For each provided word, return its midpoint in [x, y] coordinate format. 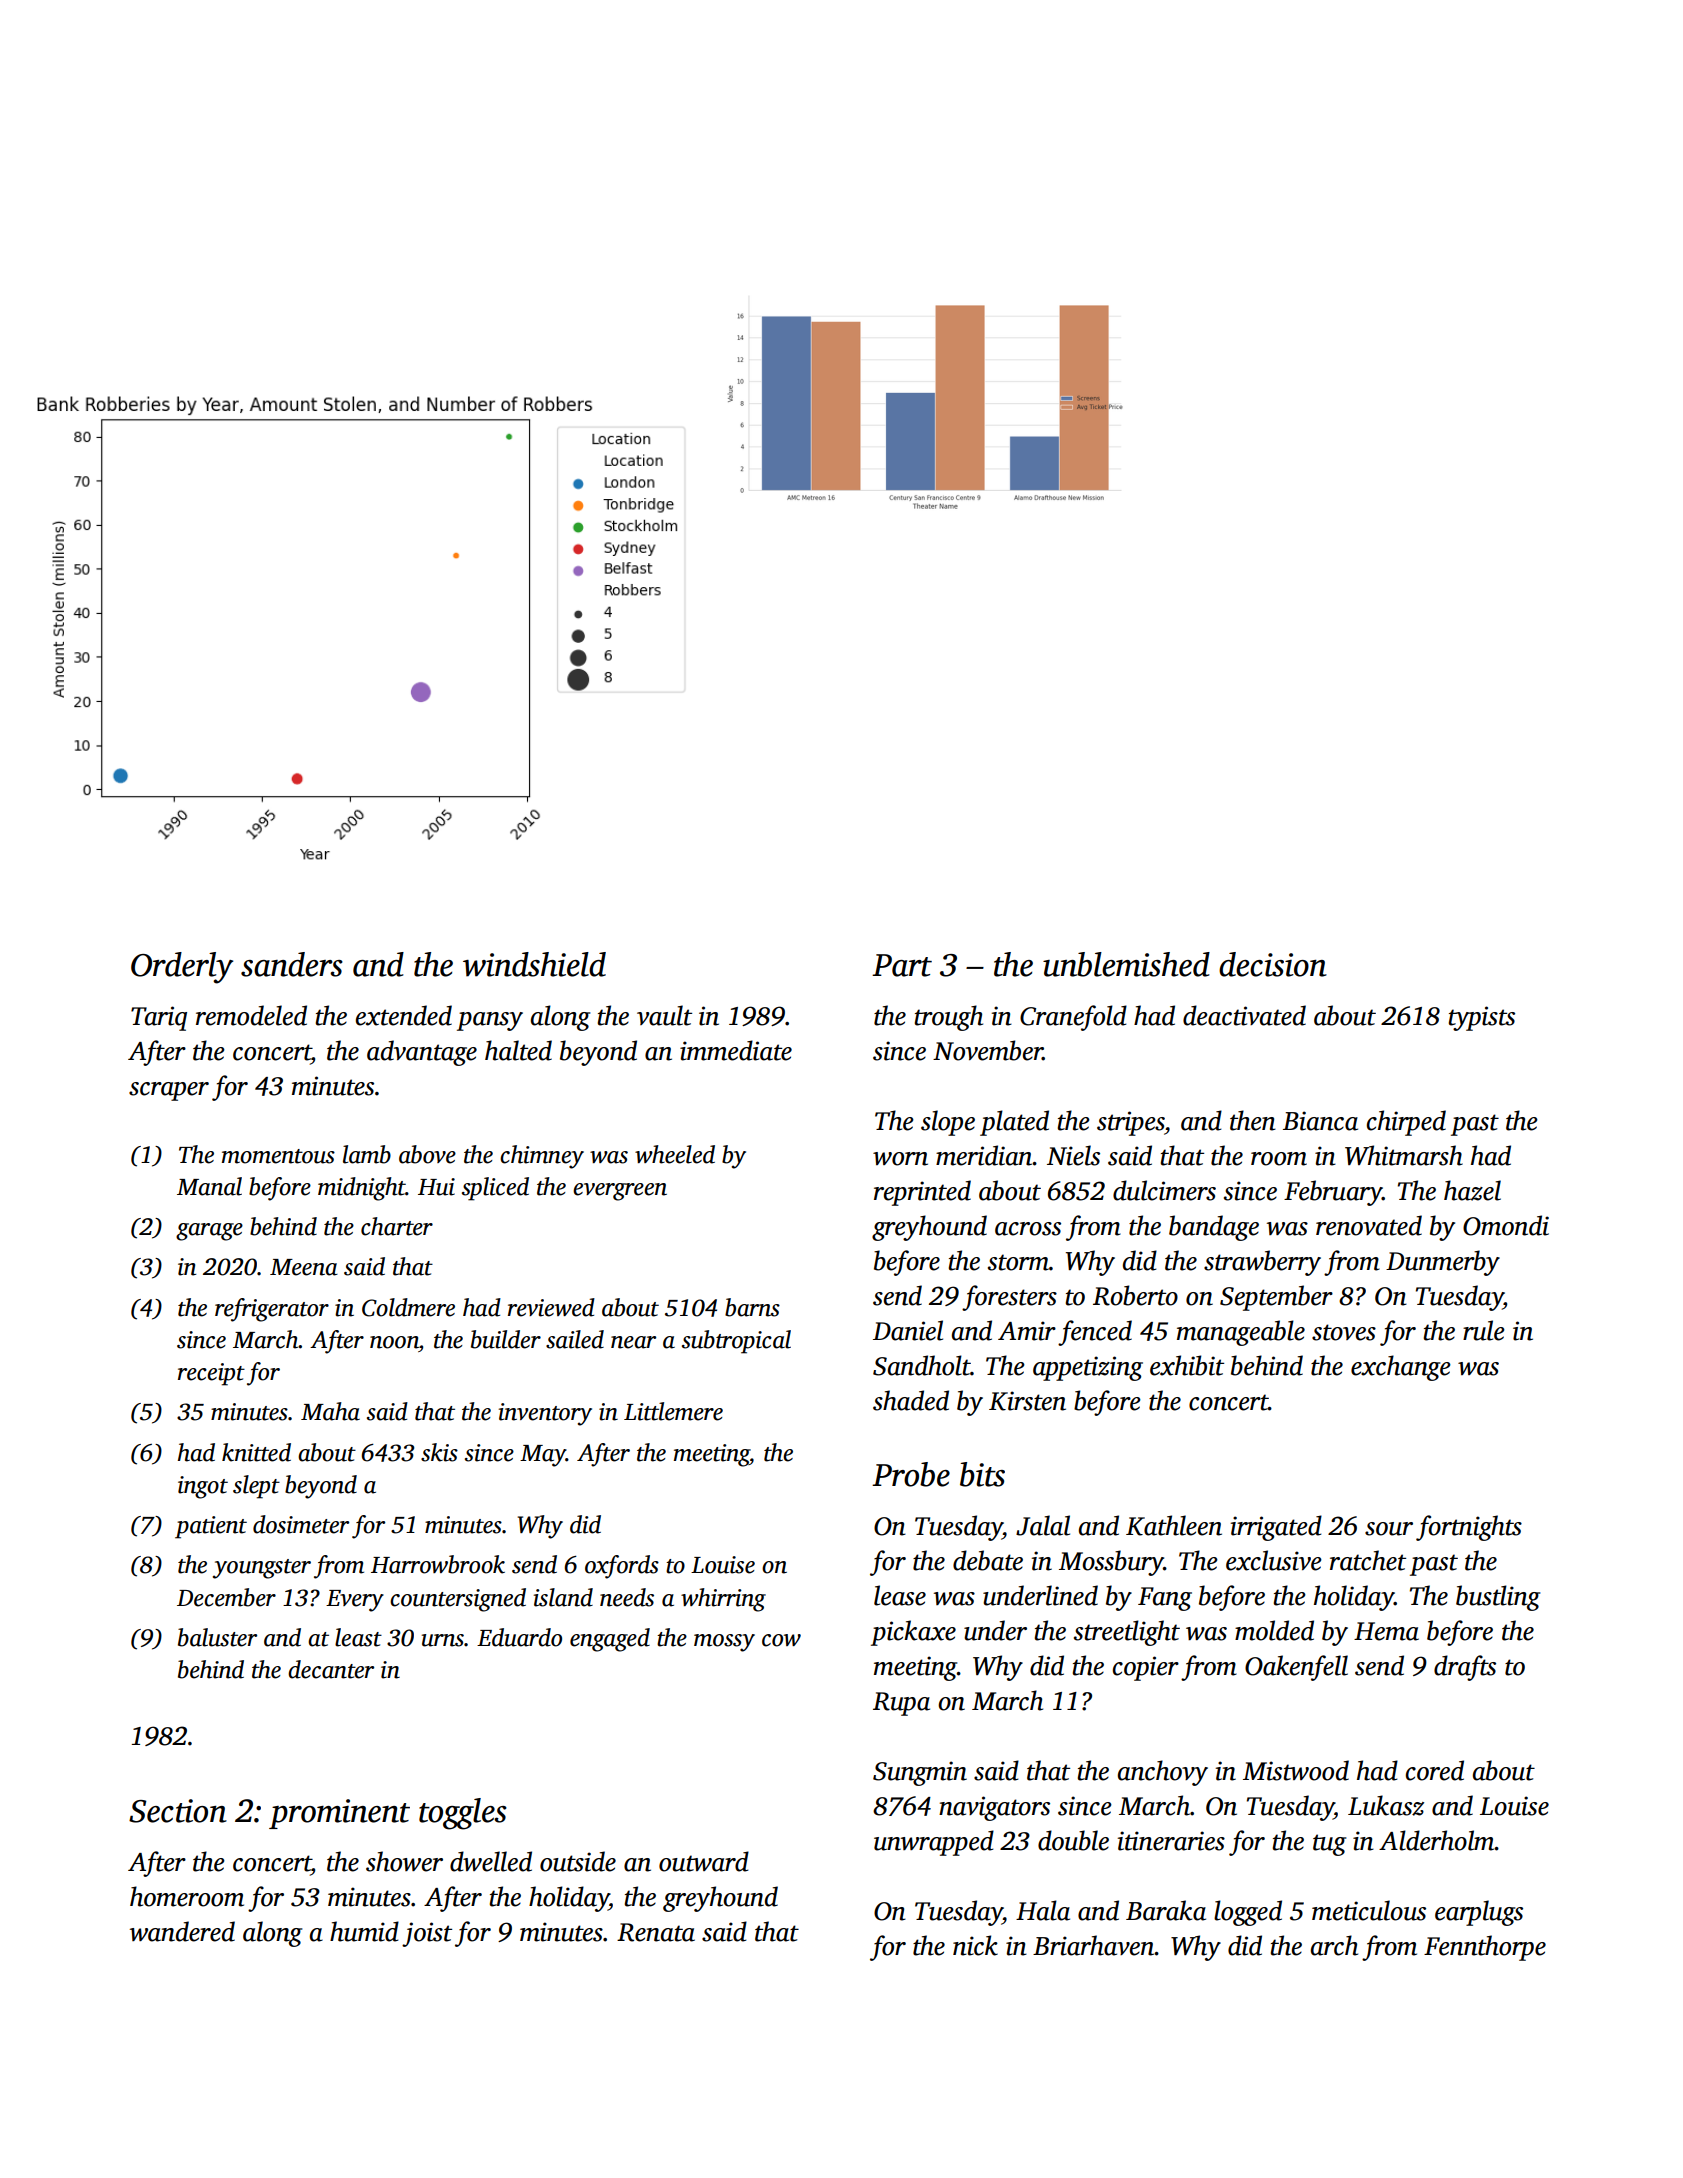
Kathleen [1174, 1525]
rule [1484, 1330]
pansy [490, 1021]
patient [211, 1527]
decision [1273, 964]
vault [664, 1015]
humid [364, 1931]
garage [209, 1232]
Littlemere [673, 1411]
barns [752, 1307]
